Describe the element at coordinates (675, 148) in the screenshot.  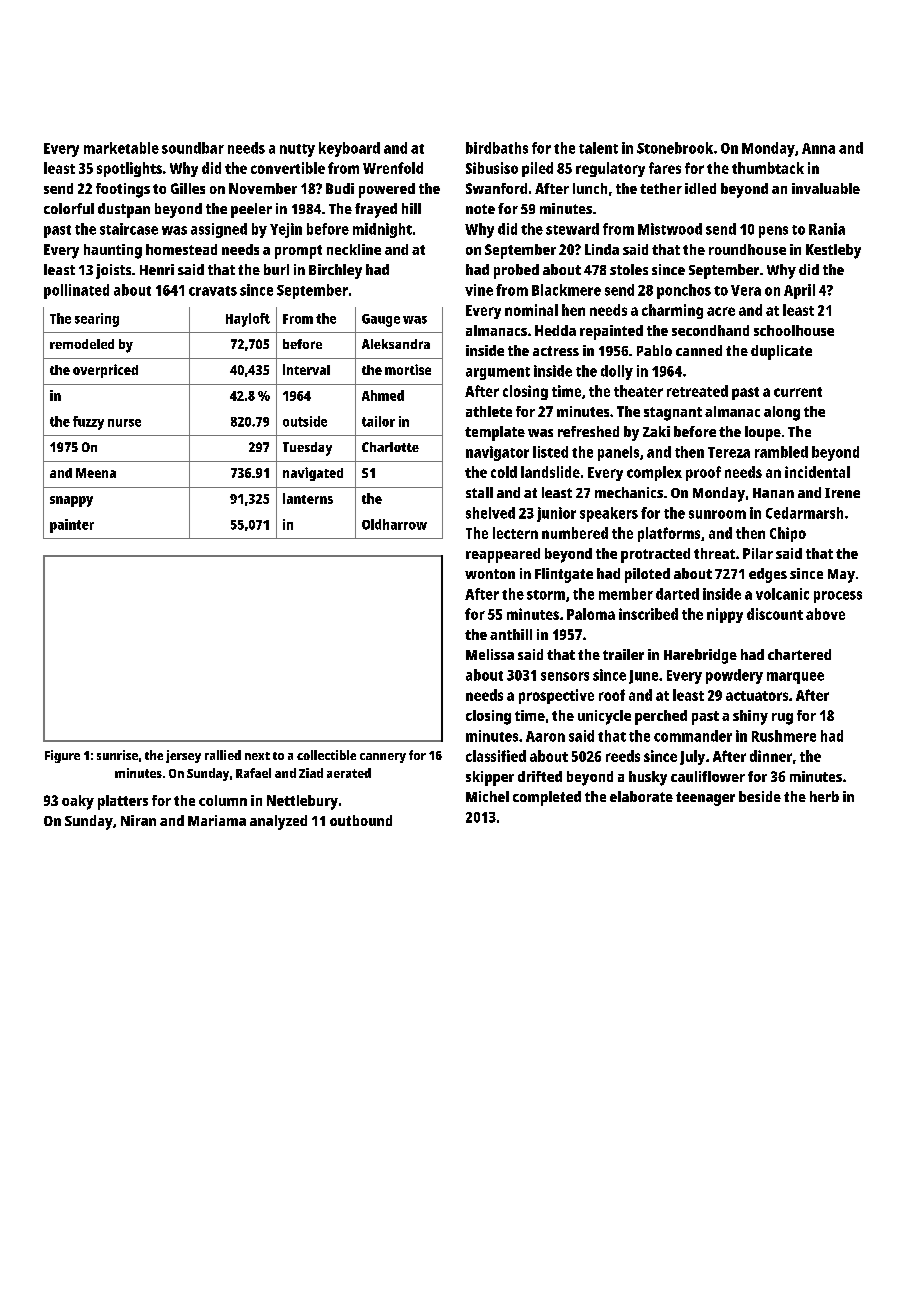
I see `Stonebrook` at that location.
